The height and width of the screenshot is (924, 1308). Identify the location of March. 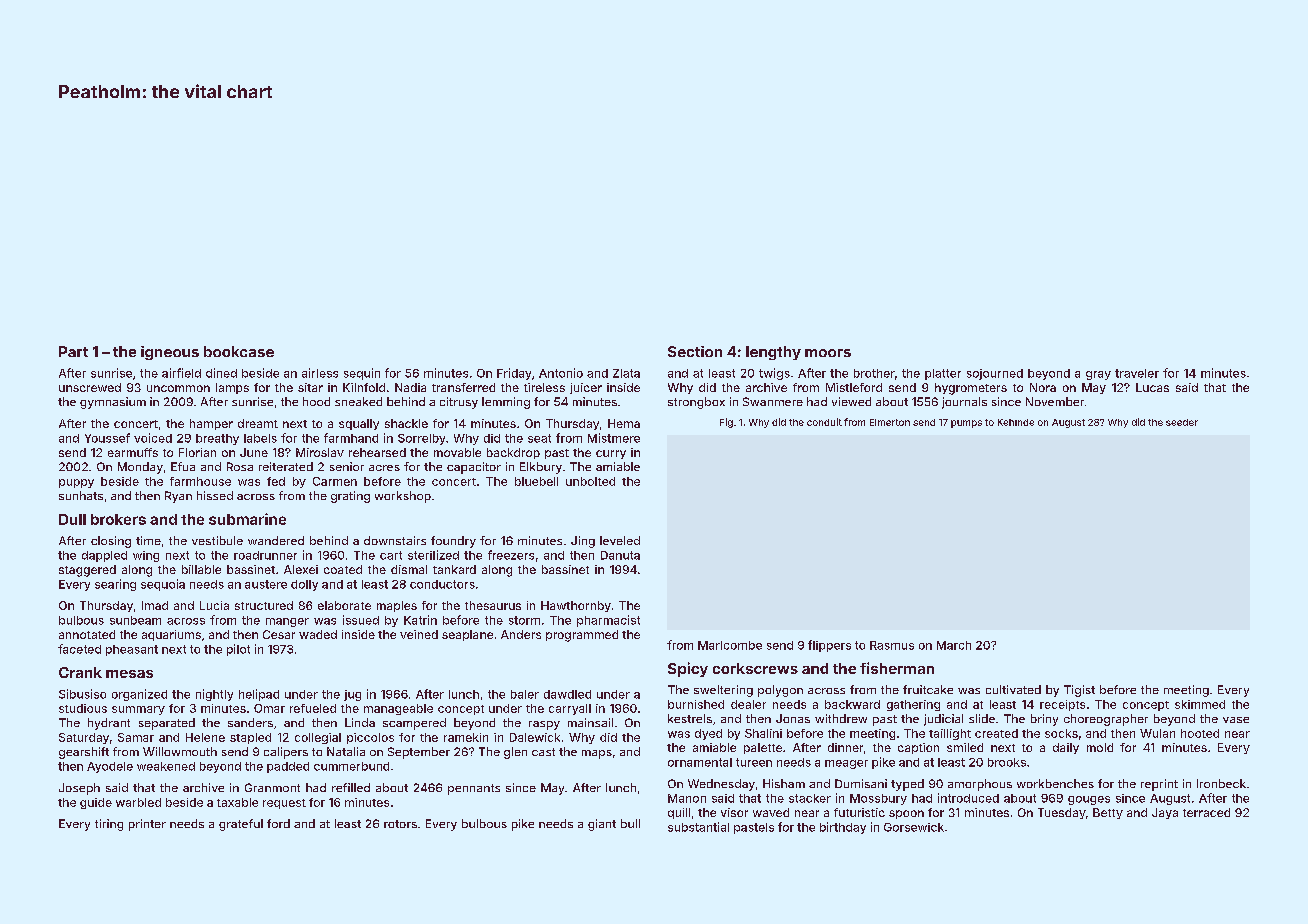
(954, 645).
